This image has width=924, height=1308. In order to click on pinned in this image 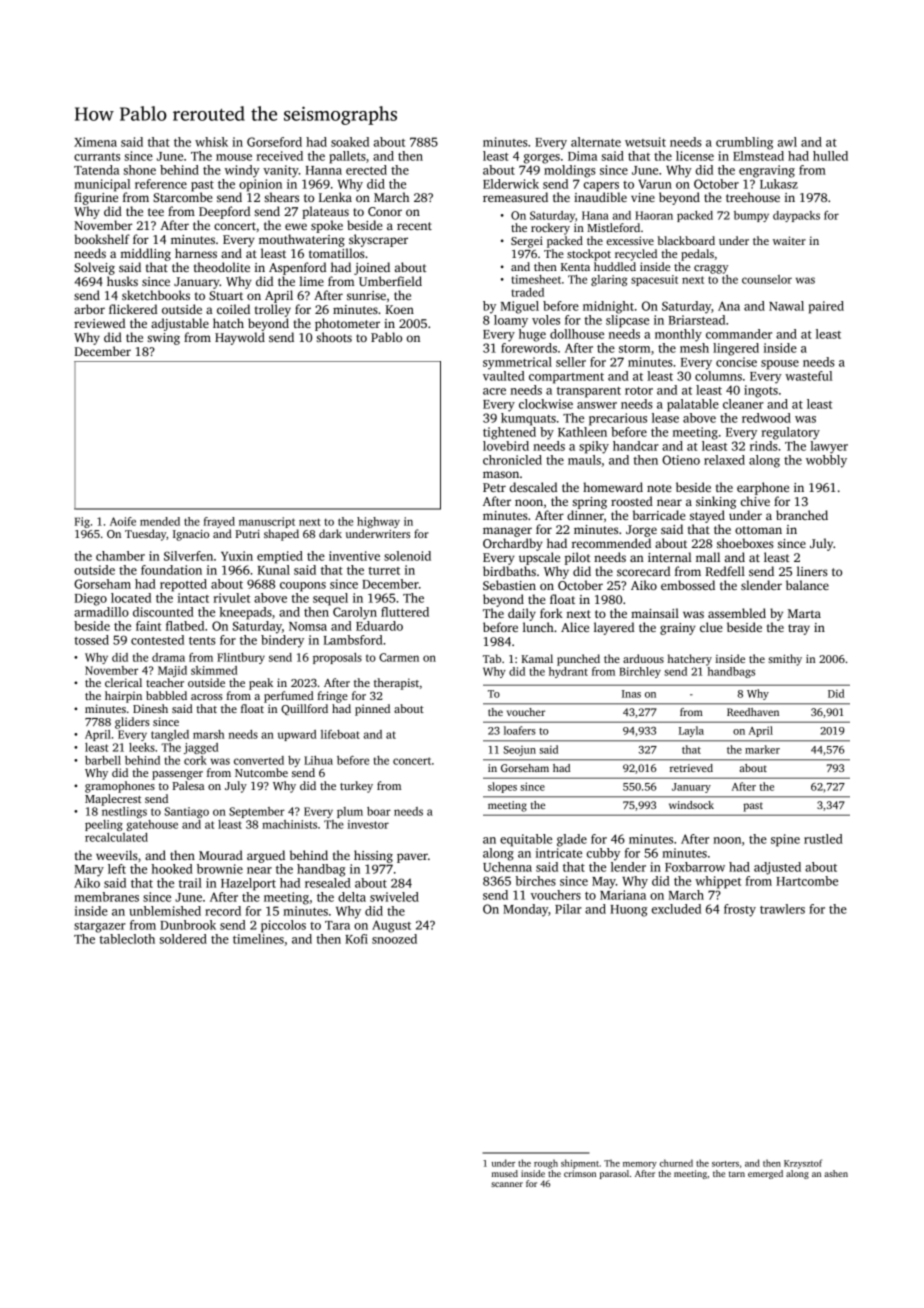, I will do `click(372, 710)`.
